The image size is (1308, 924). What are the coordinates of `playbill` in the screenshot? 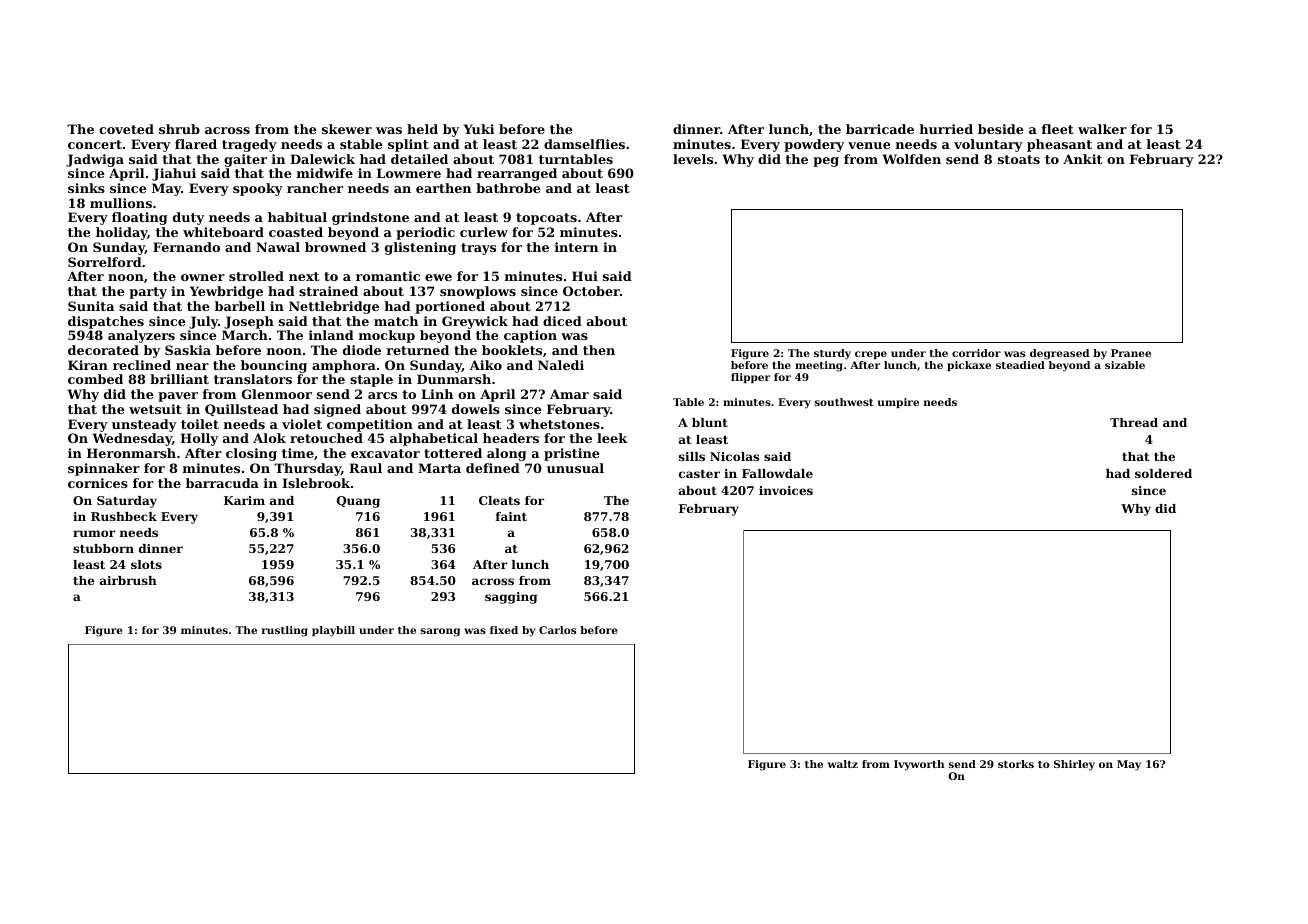 It's located at (333, 631).
